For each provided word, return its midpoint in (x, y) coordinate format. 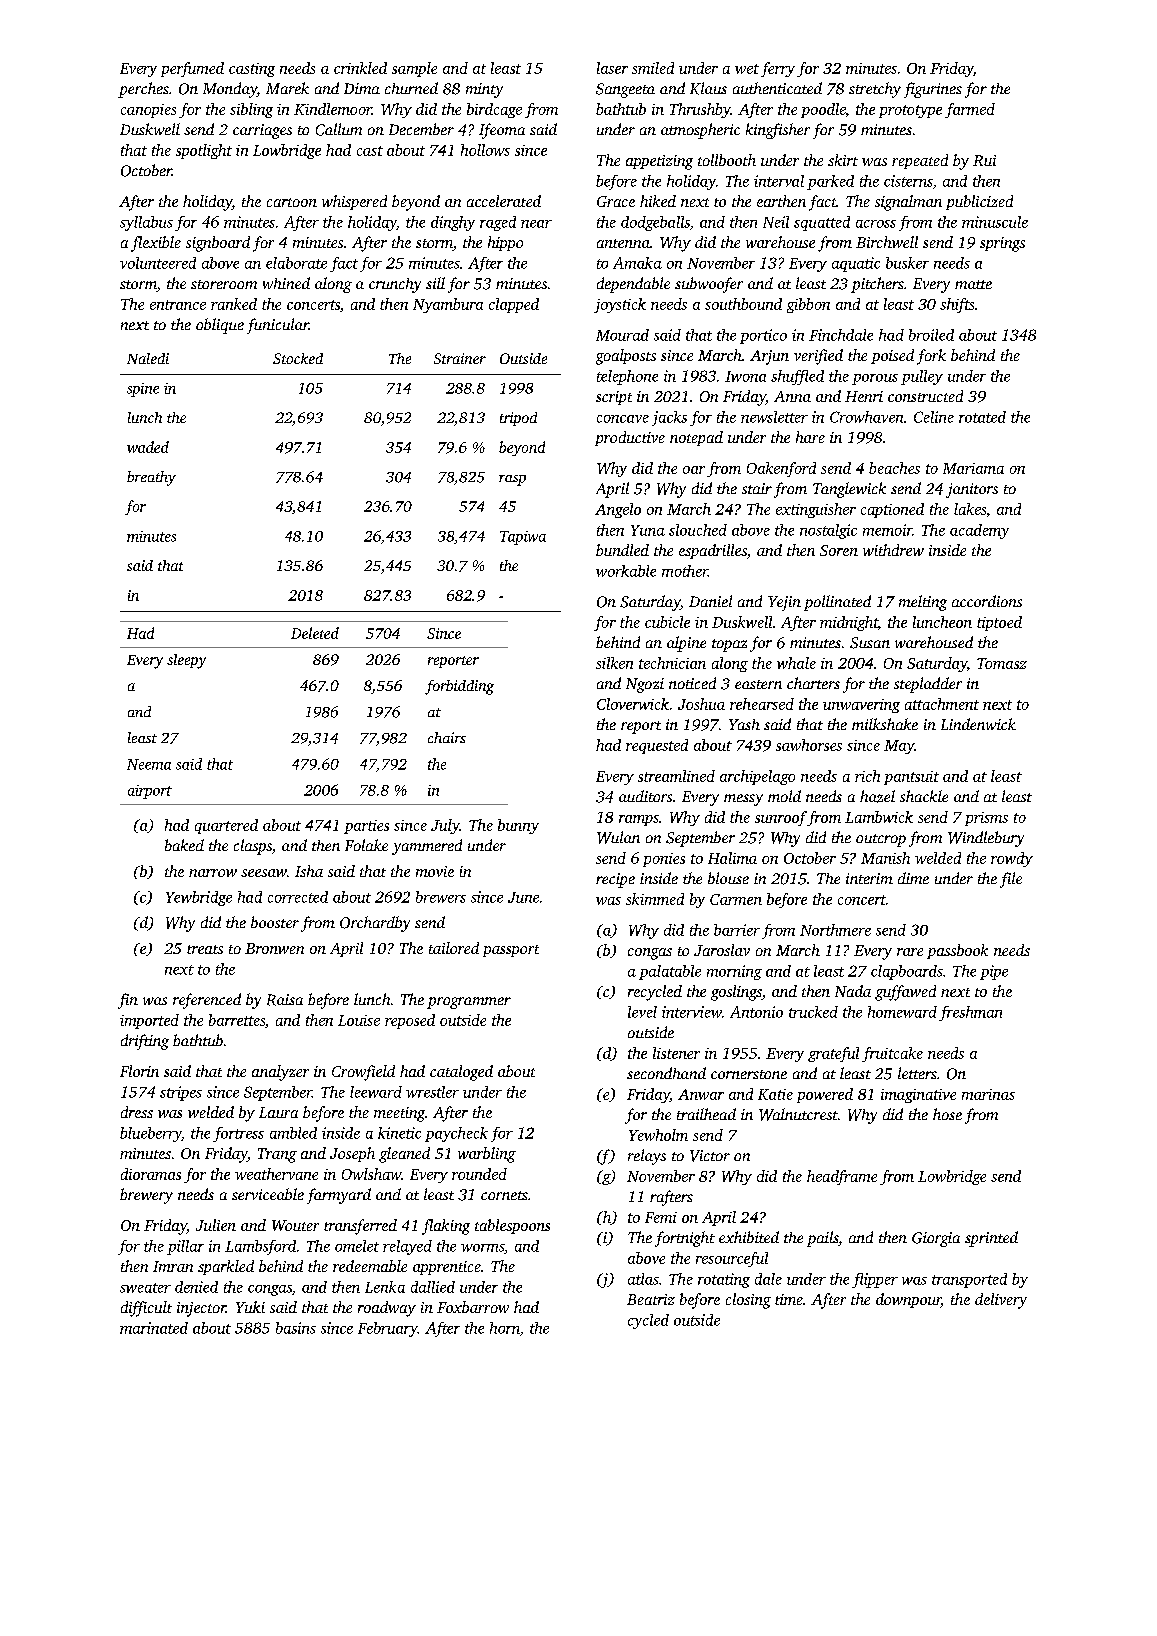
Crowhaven (866, 417)
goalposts (626, 357)
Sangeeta (625, 90)
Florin (139, 1071)
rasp (512, 480)
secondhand (666, 1073)
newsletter (774, 417)
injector (201, 1309)
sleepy (186, 661)
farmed (970, 110)
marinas (988, 1094)
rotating (724, 1280)
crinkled (360, 68)
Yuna (648, 530)
